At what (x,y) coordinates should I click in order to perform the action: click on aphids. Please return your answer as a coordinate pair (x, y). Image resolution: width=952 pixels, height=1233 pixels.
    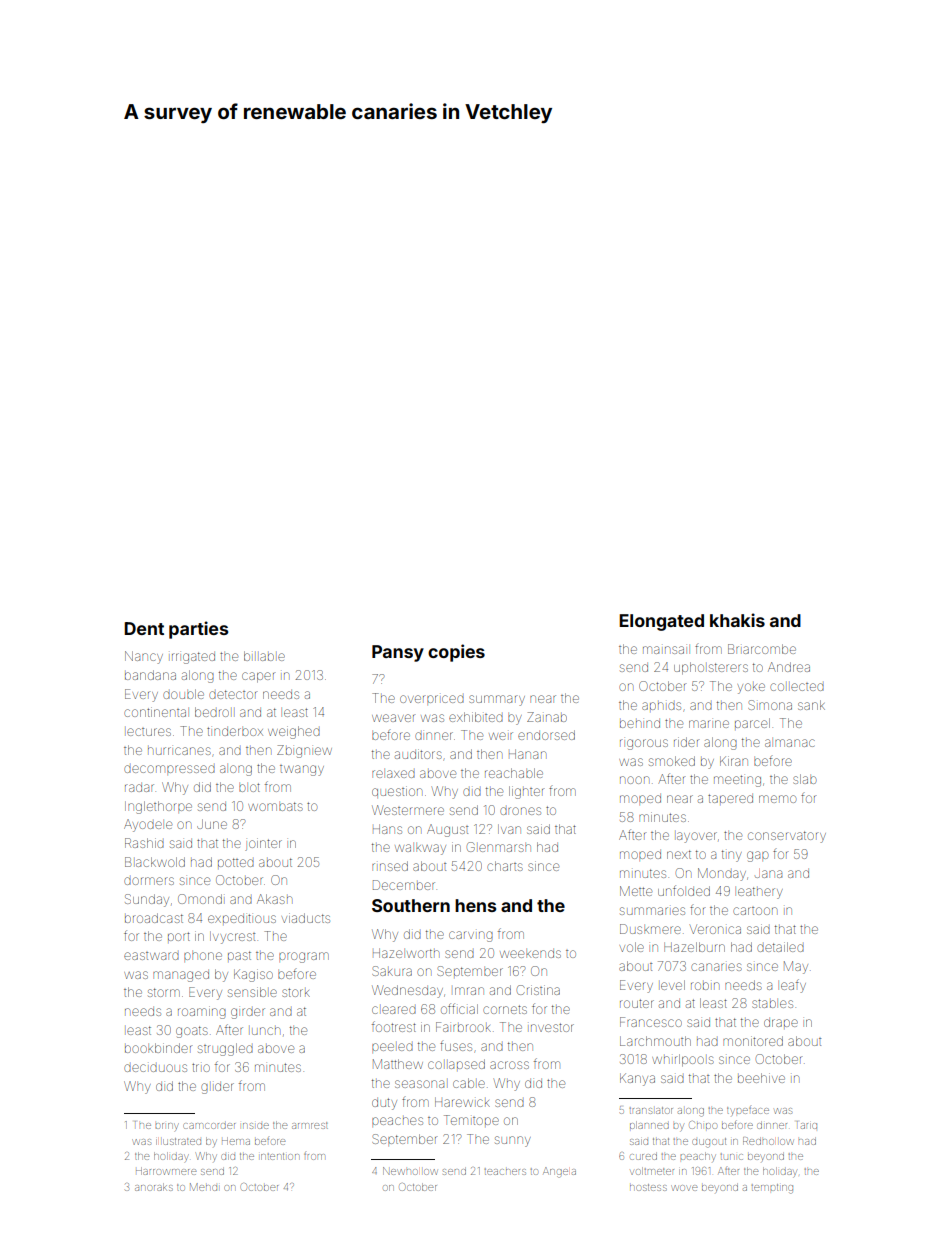
    Looking at the image, I should click on (661, 706).
